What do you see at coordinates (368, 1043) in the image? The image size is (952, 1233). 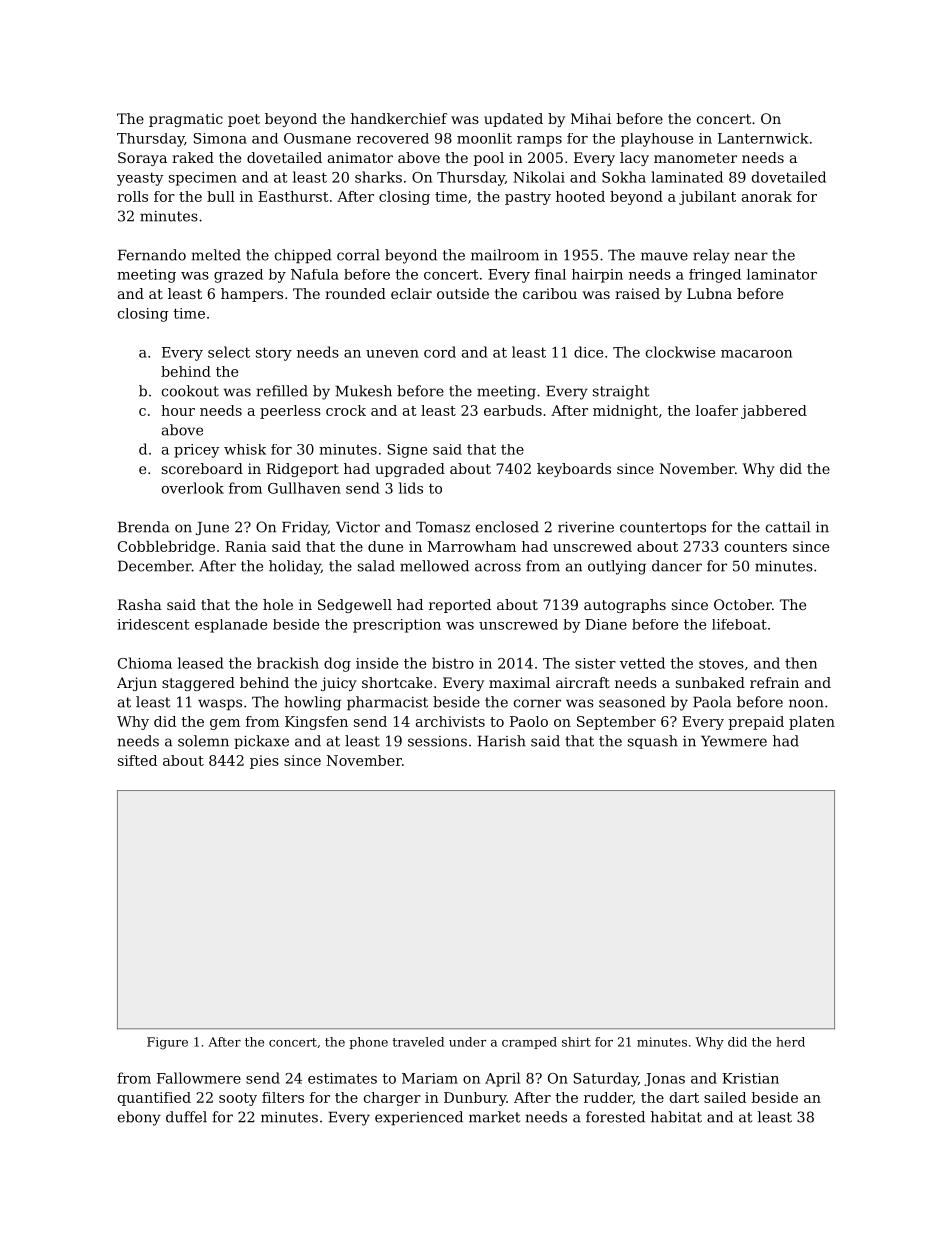 I see `phone` at bounding box center [368, 1043].
